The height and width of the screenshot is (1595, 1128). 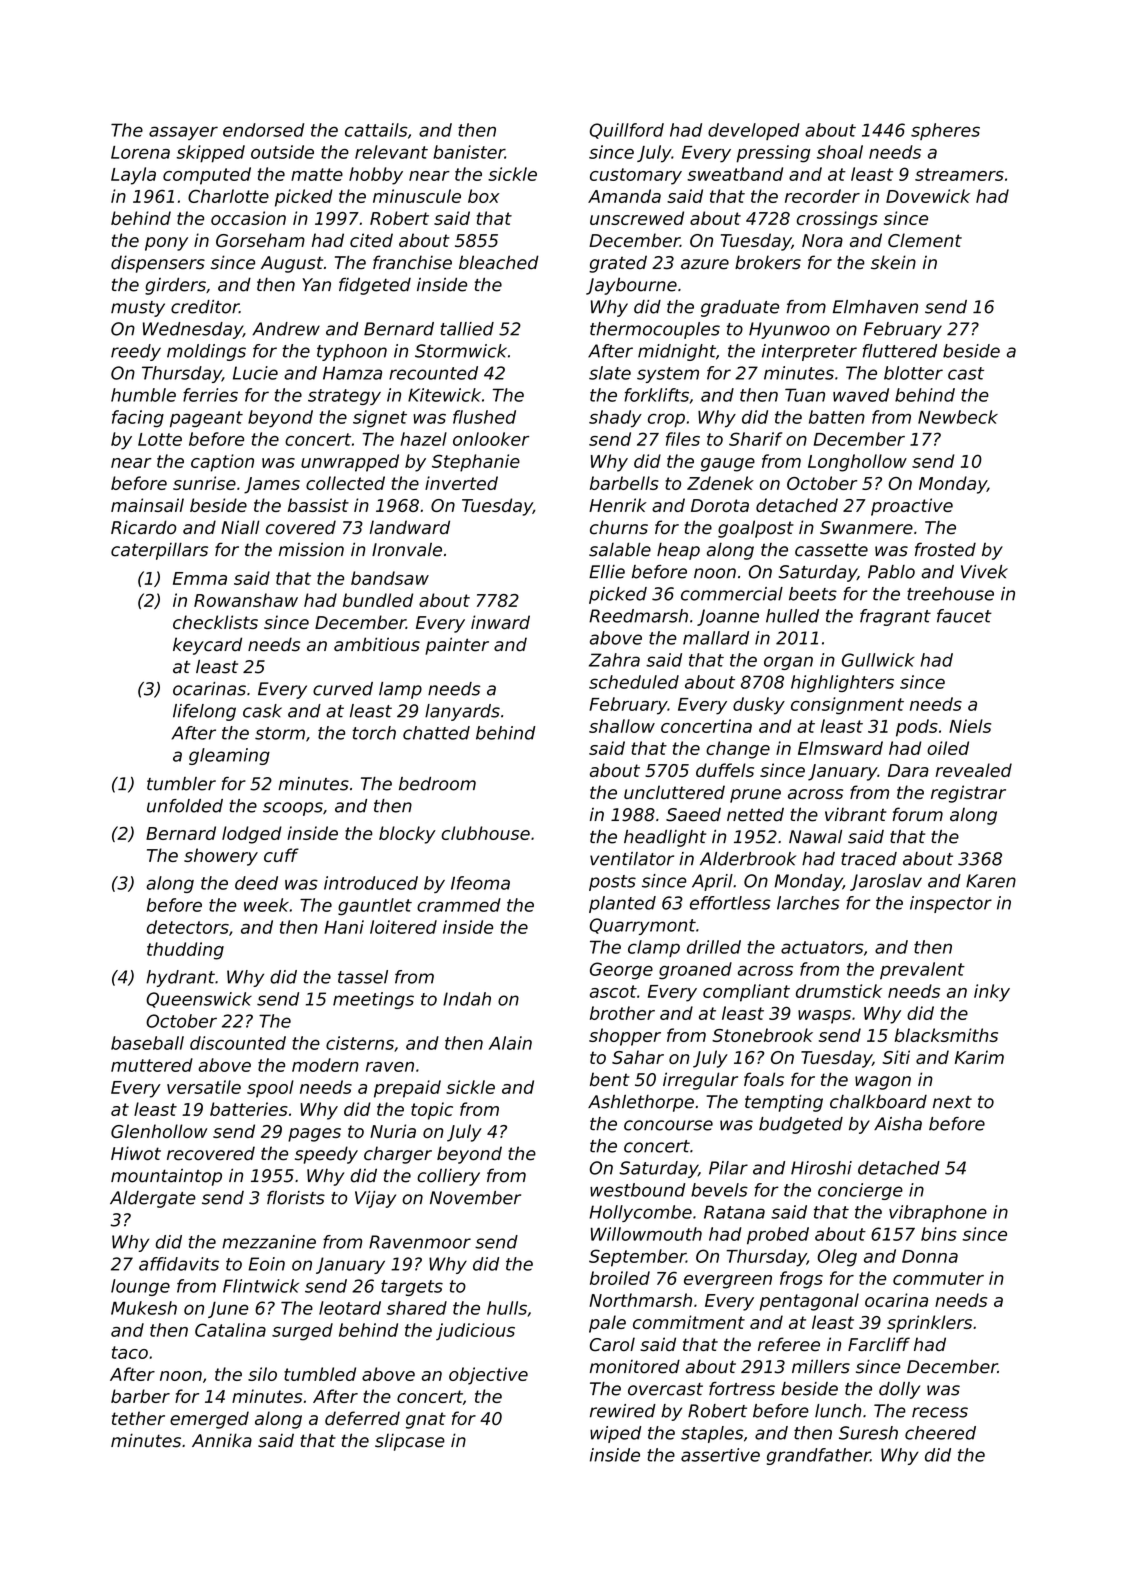 What do you see at coordinates (632, 859) in the screenshot?
I see `ventilator` at bounding box center [632, 859].
